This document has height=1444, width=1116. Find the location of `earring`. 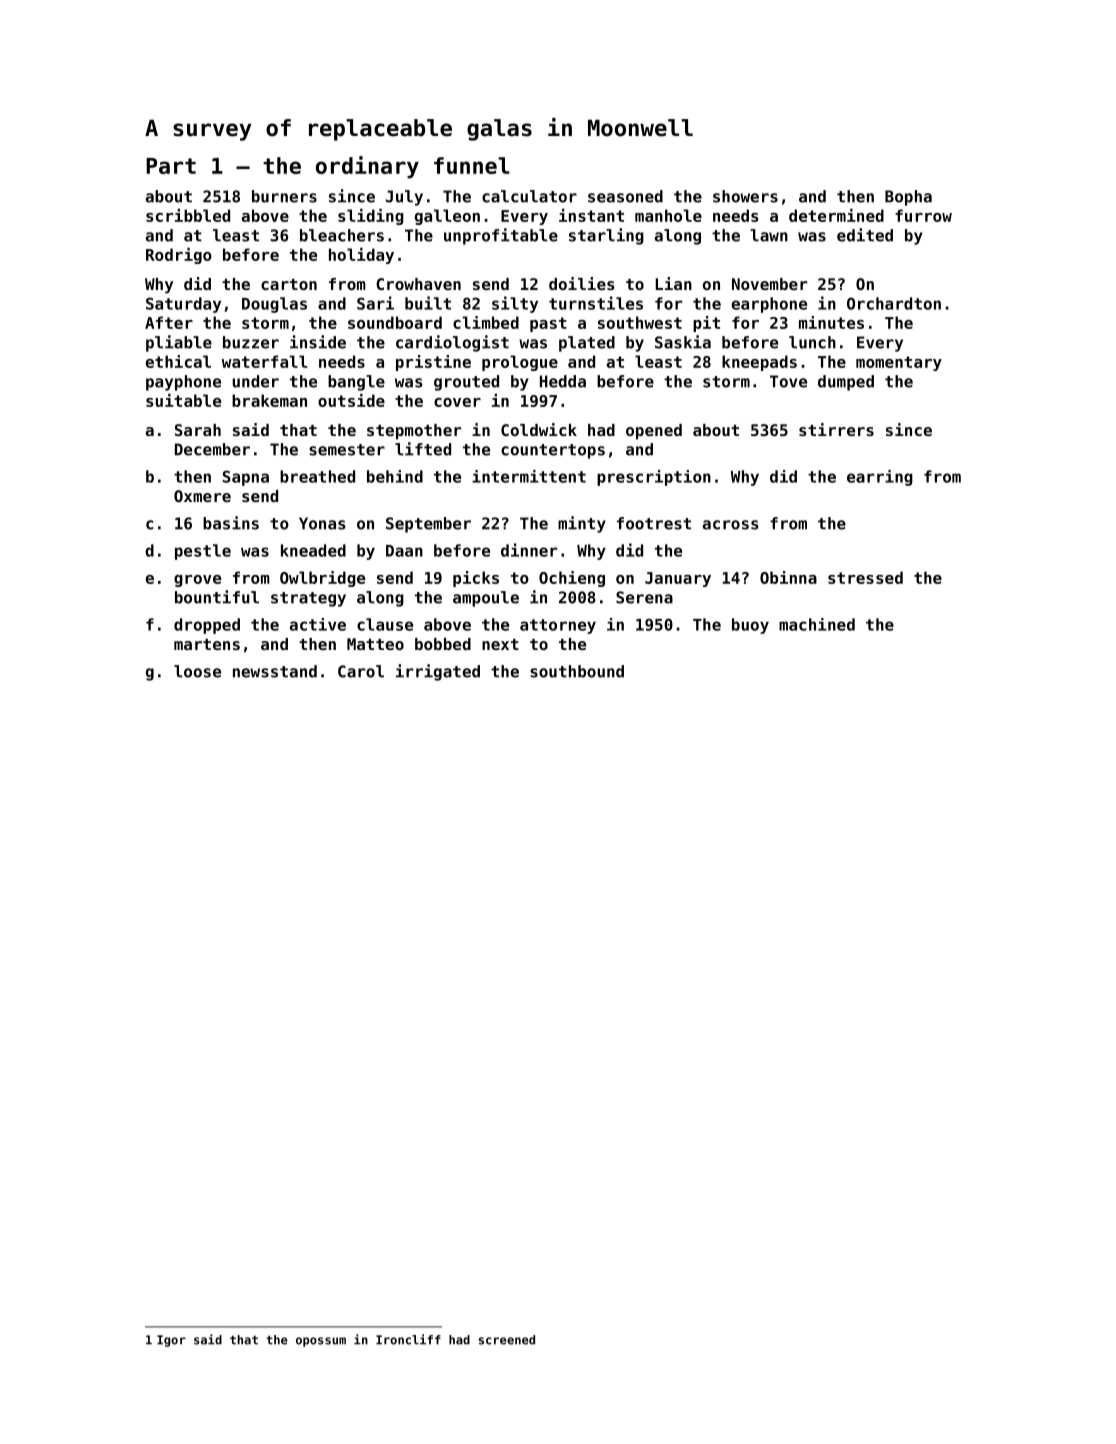

earring is located at coordinates (880, 478).
